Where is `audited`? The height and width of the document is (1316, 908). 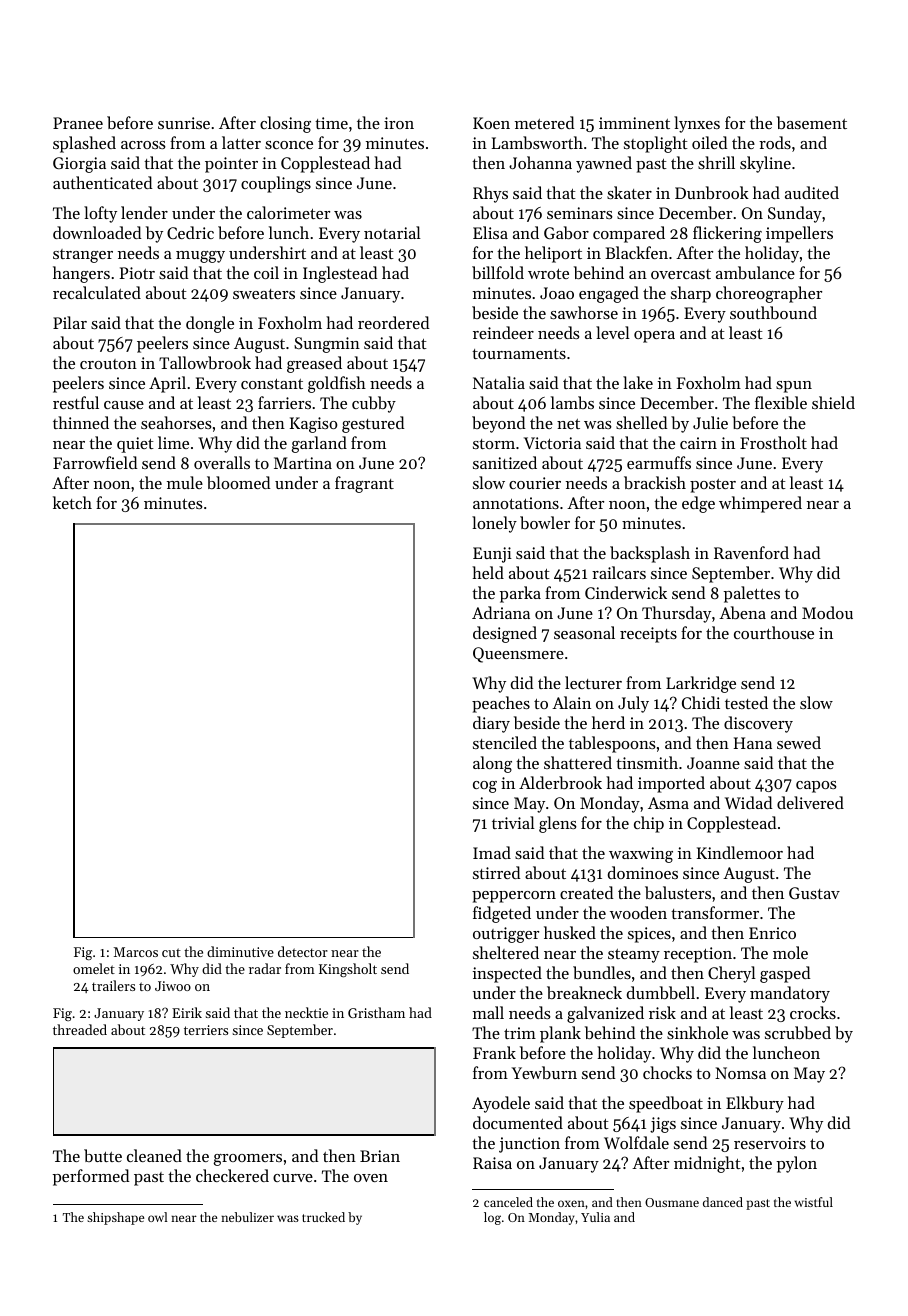 audited is located at coordinates (812, 192).
